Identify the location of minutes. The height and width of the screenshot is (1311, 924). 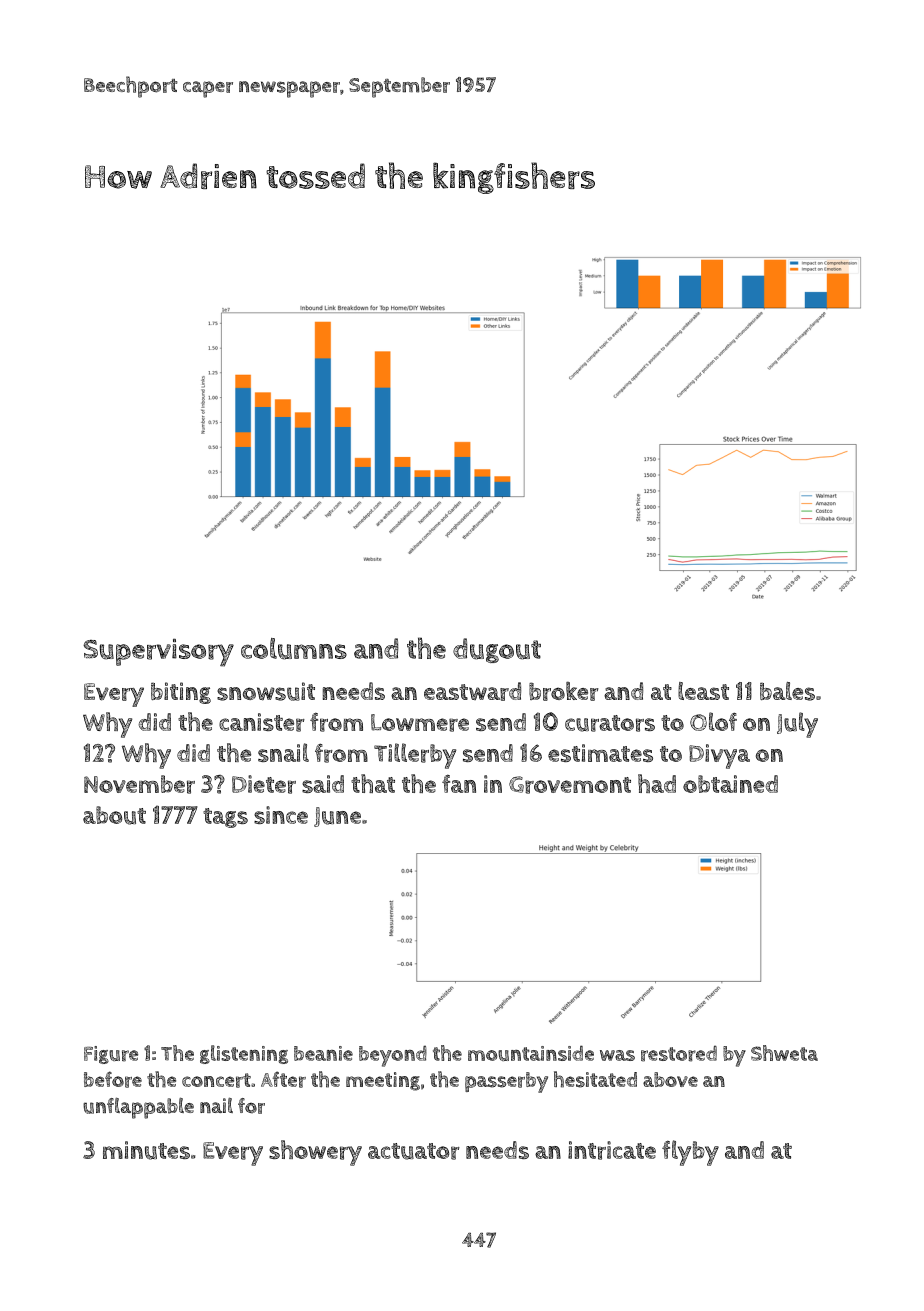
(146, 1150).
